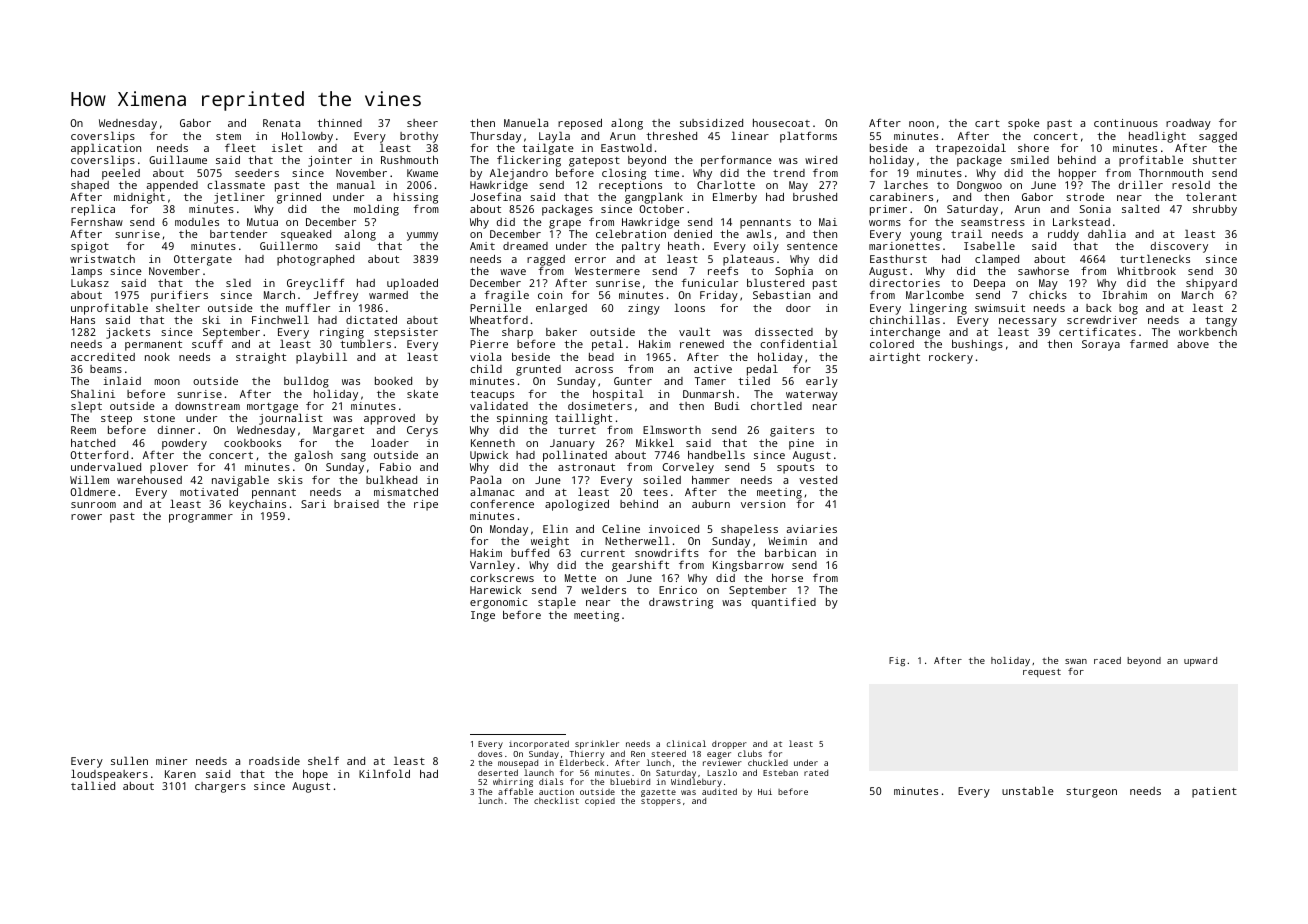 Image resolution: width=1308 pixels, height=924 pixels. What do you see at coordinates (422, 236) in the screenshot?
I see `yummy` at bounding box center [422, 236].
